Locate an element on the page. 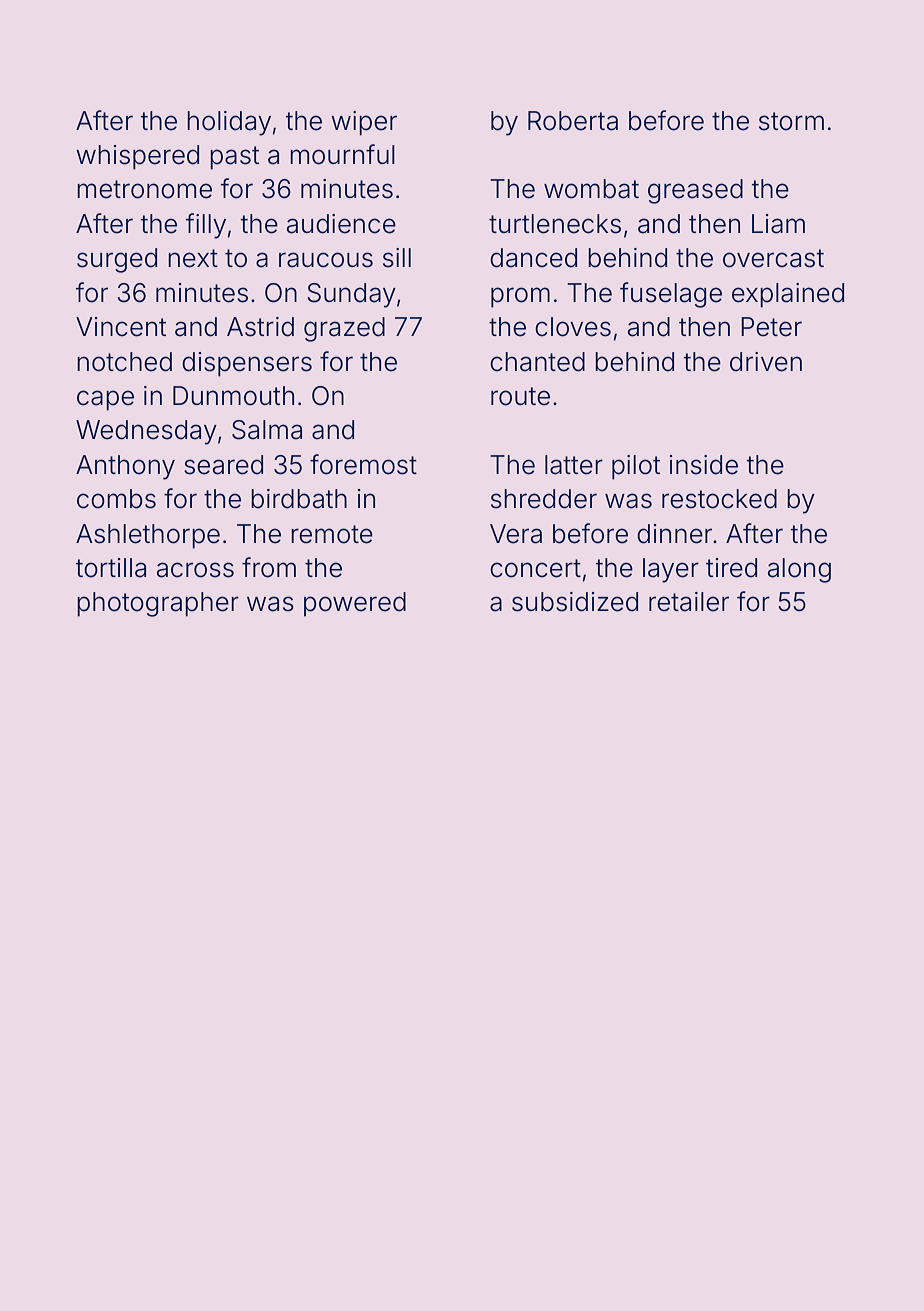 The width and height of the document is (924, 1311). sill is located at coordinates (397, 258).
